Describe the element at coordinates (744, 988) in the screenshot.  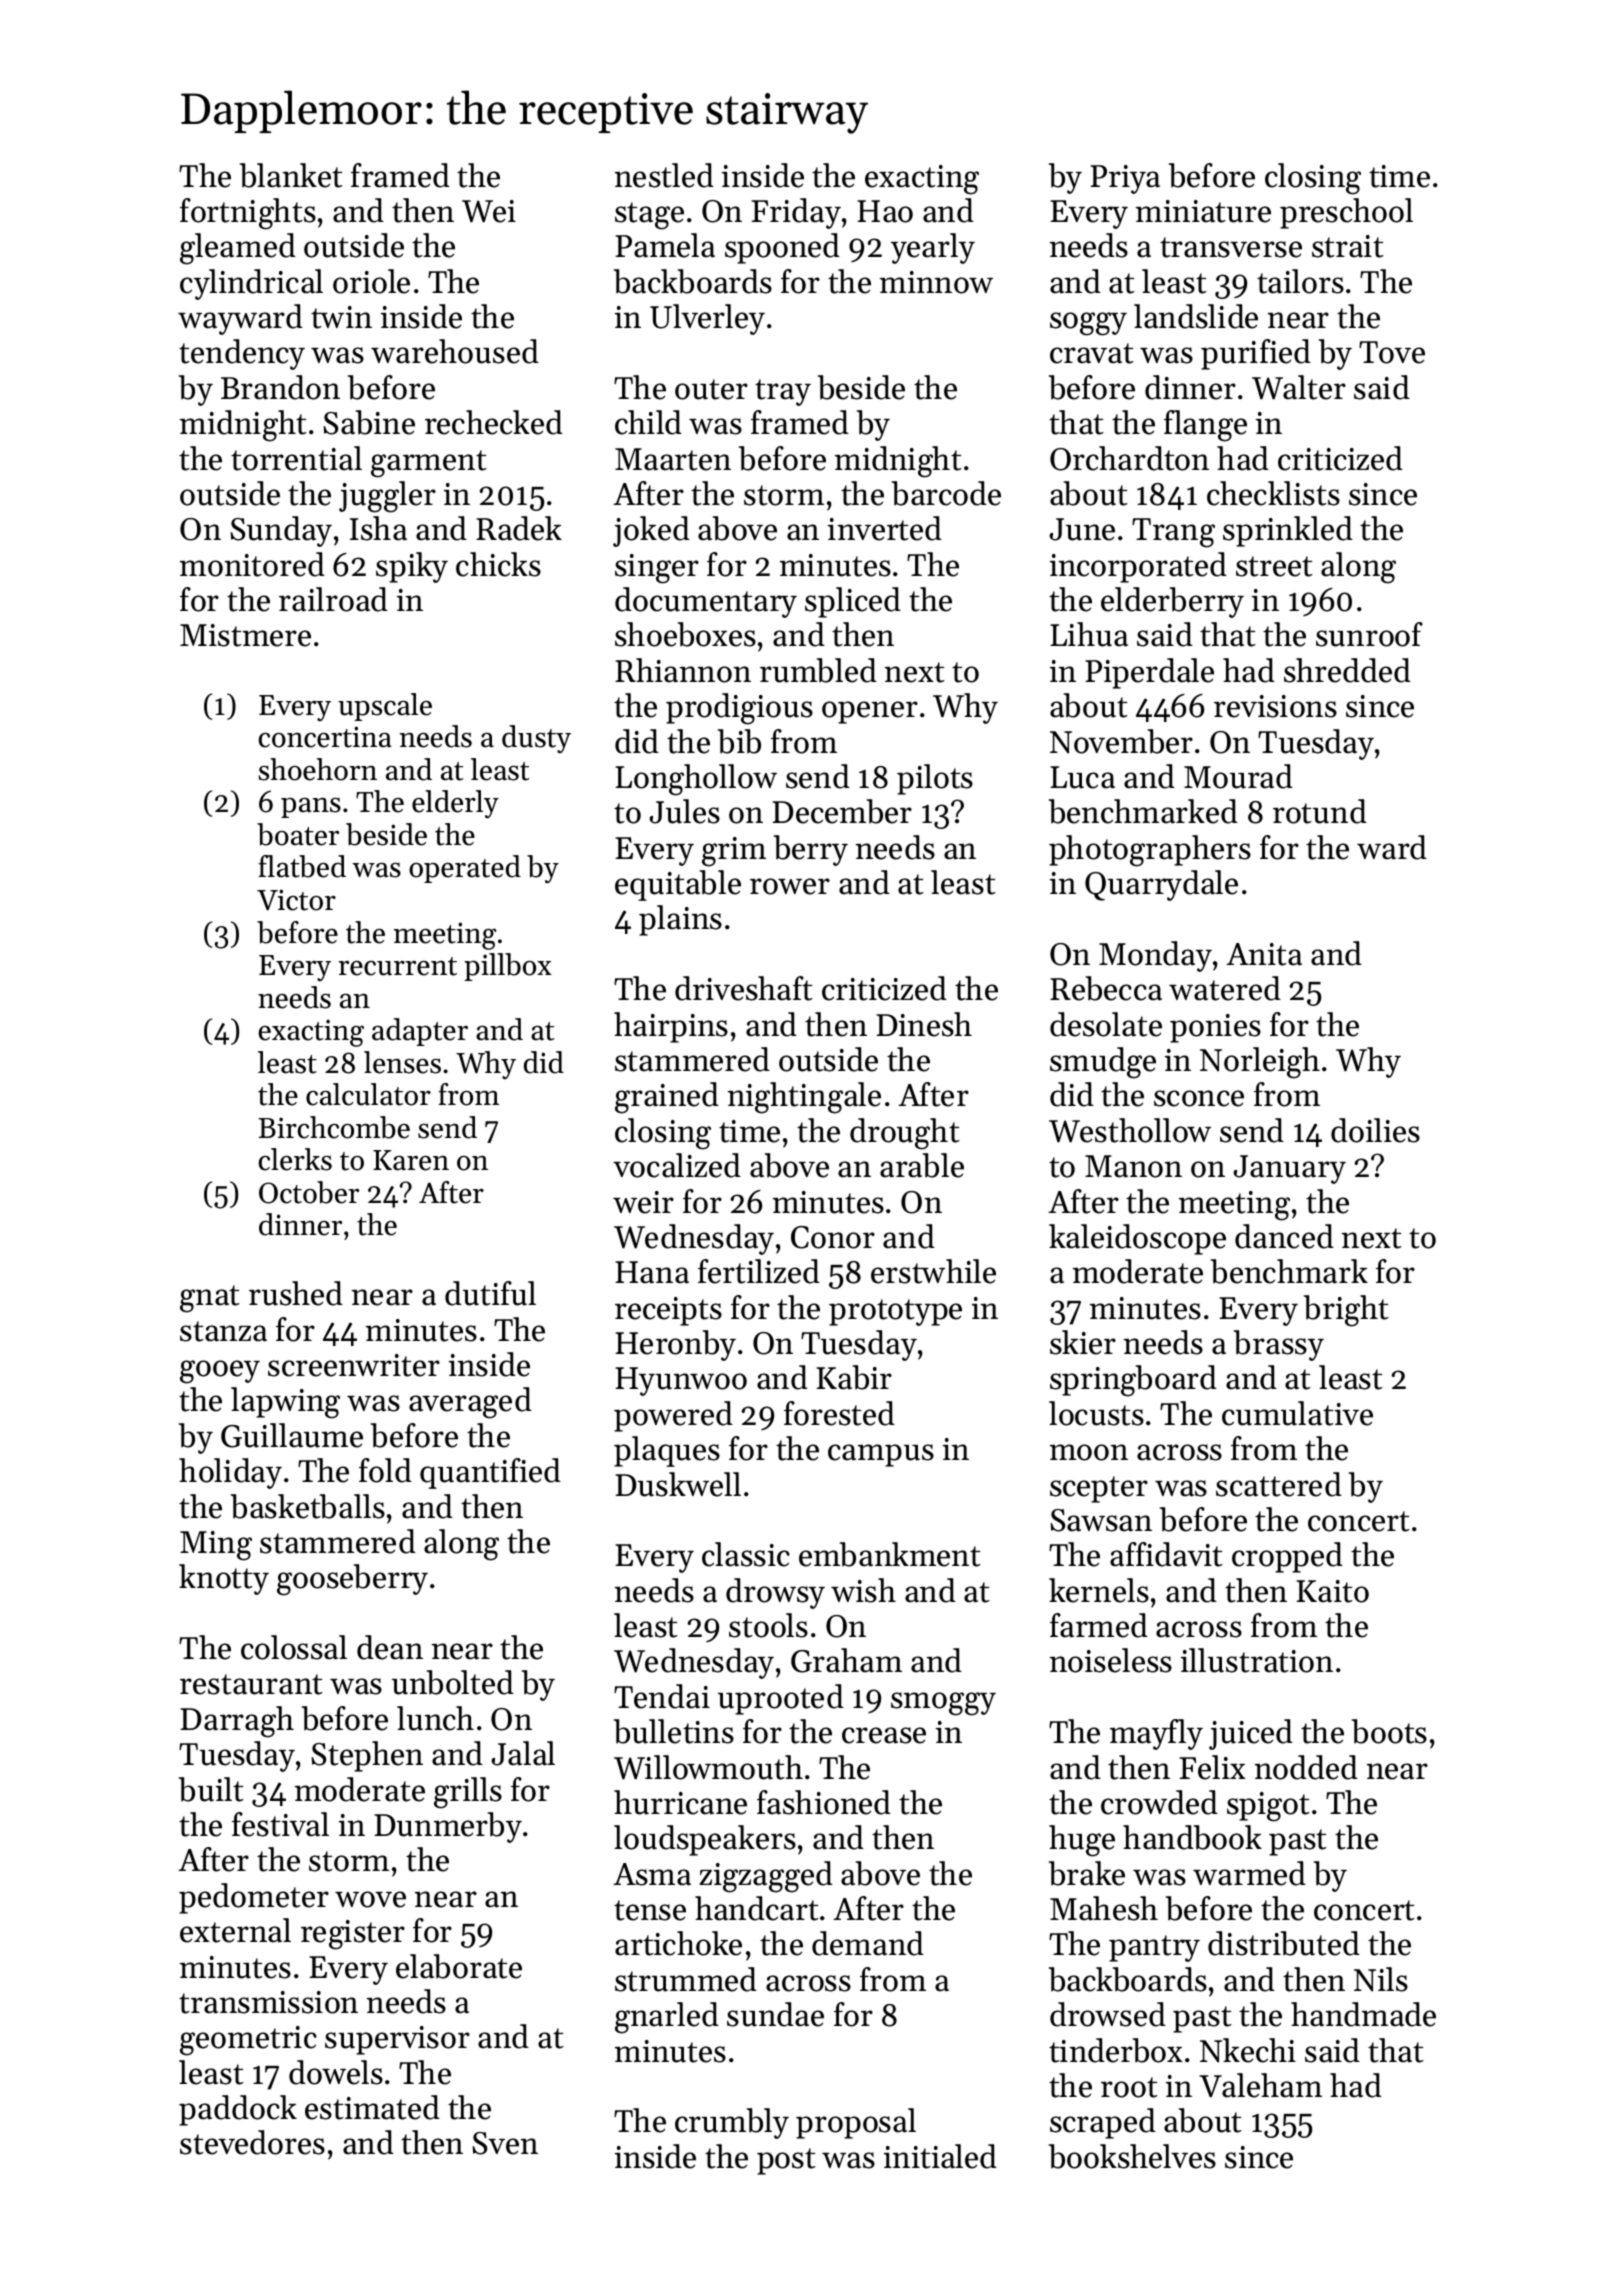
I see `driveshaft` at that location.
